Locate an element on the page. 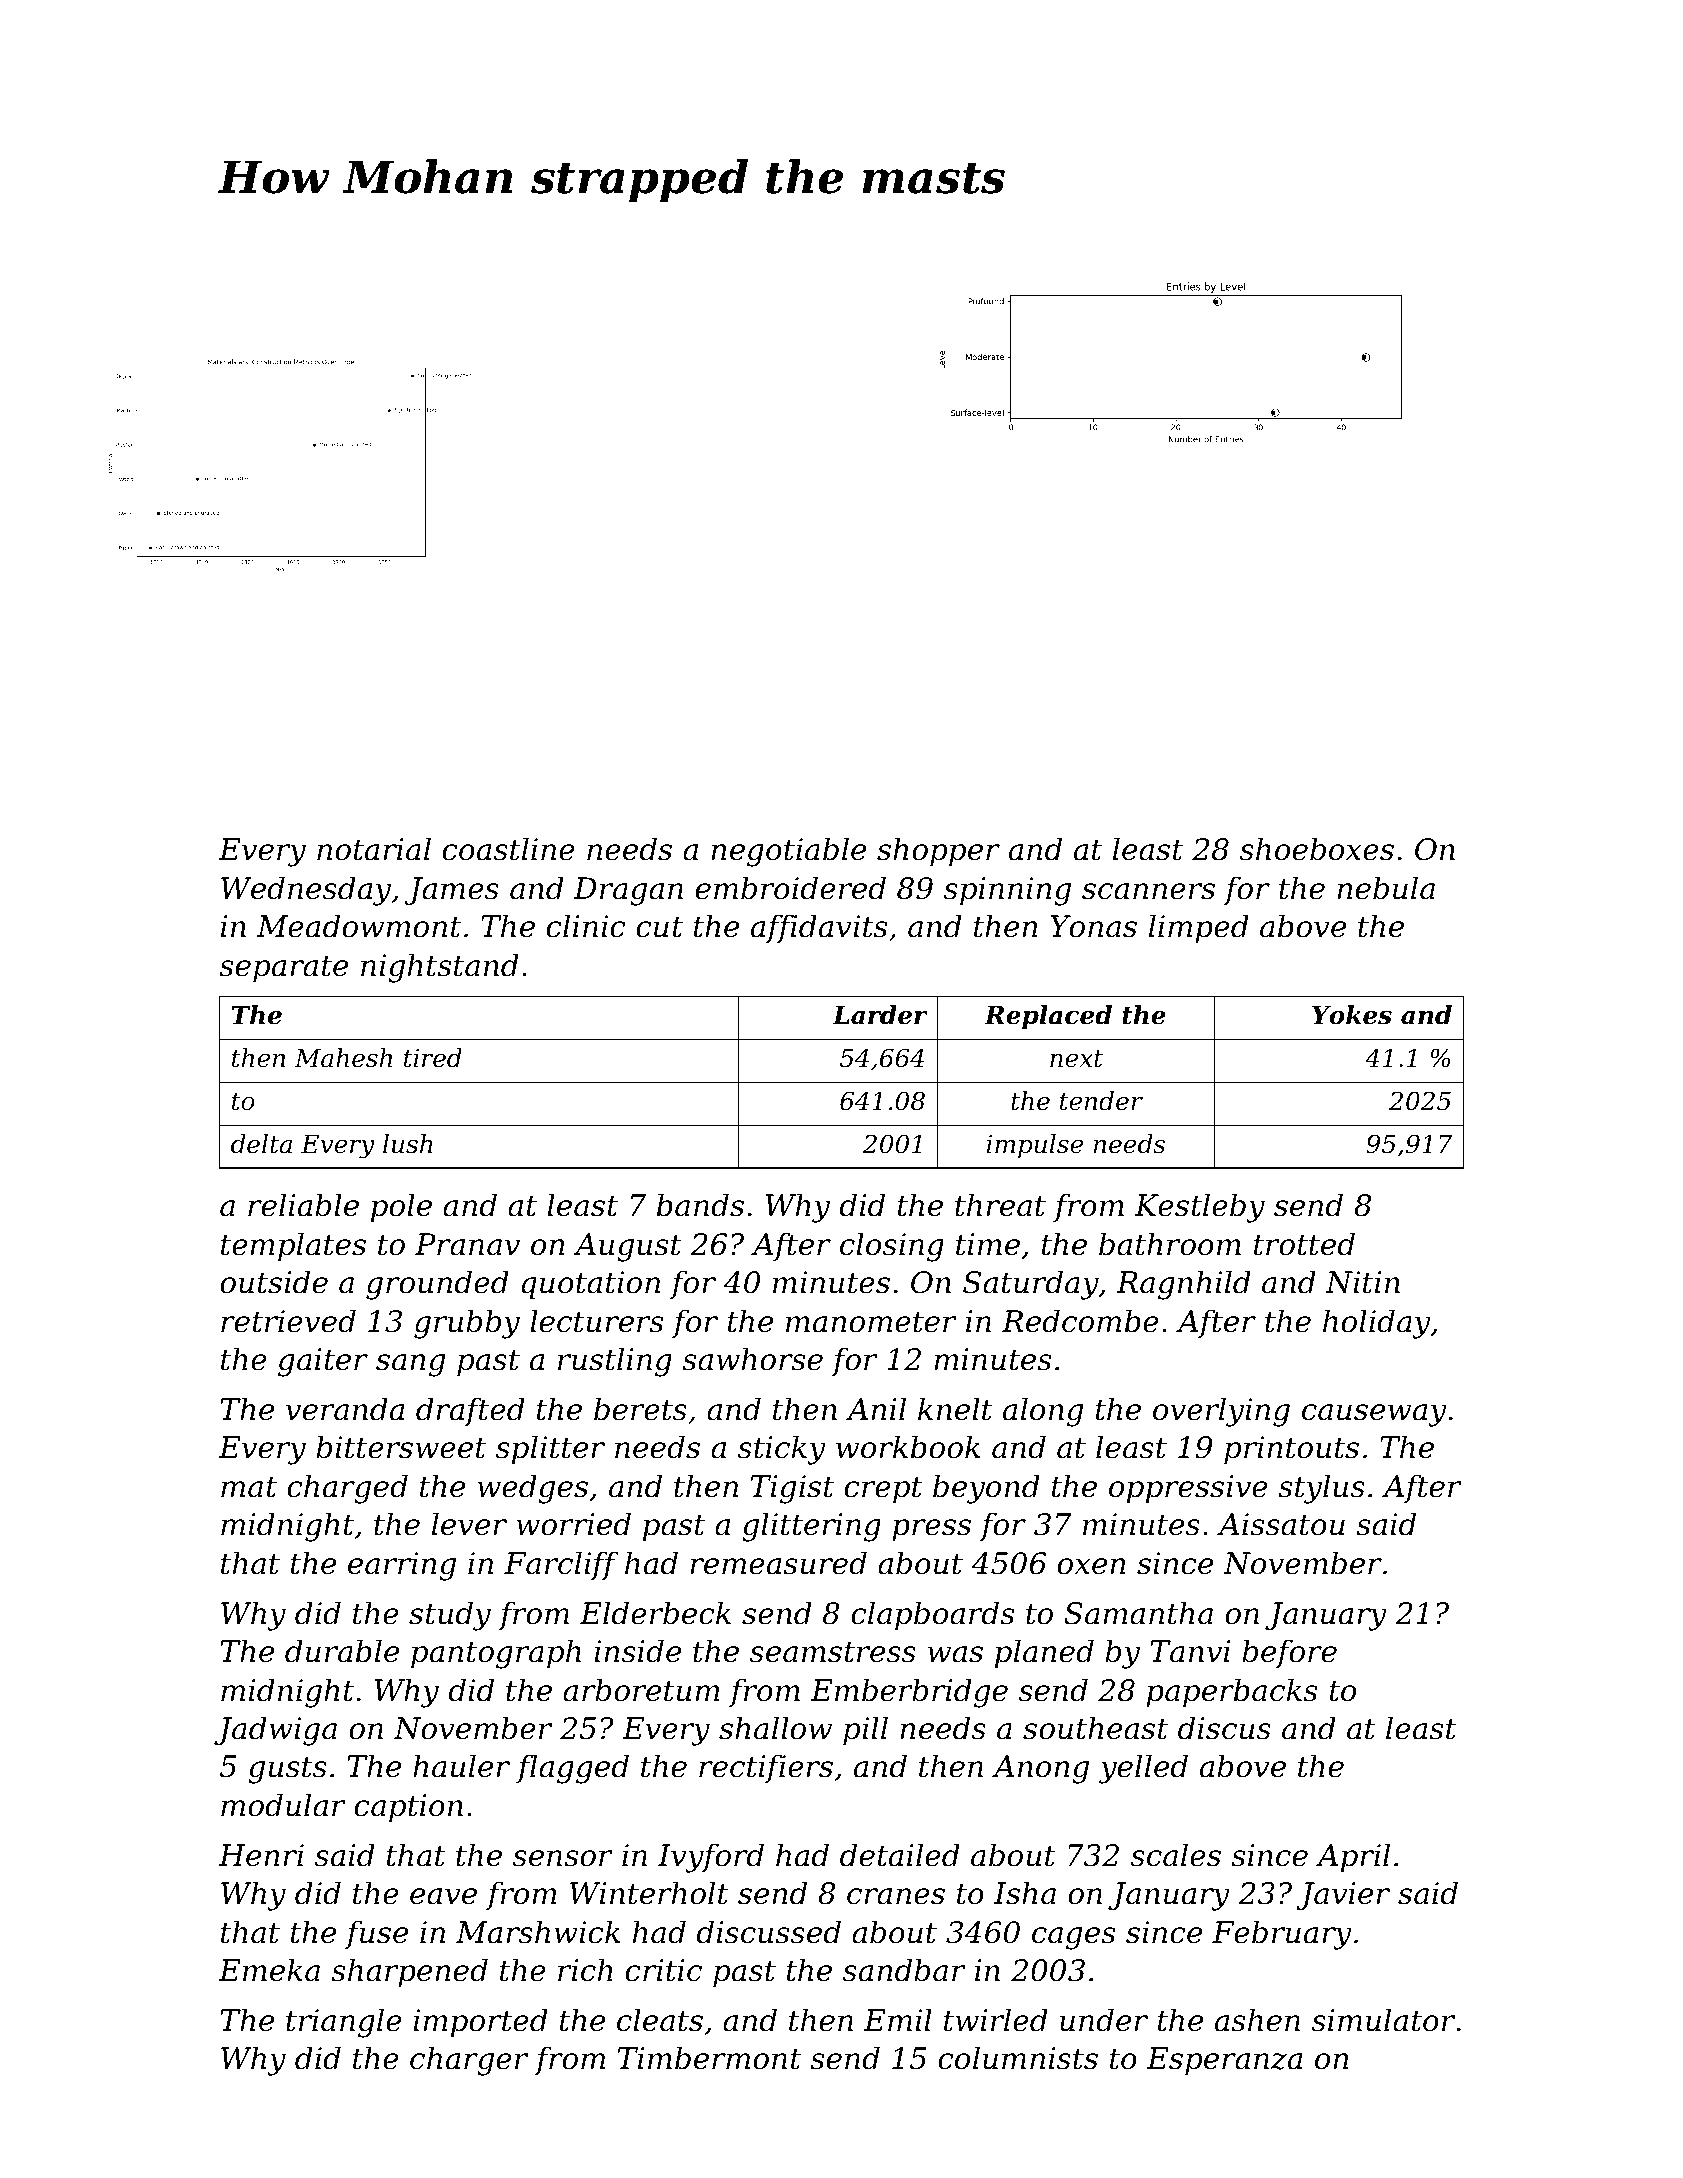  Larder is located at coordinates (880, 1015).
